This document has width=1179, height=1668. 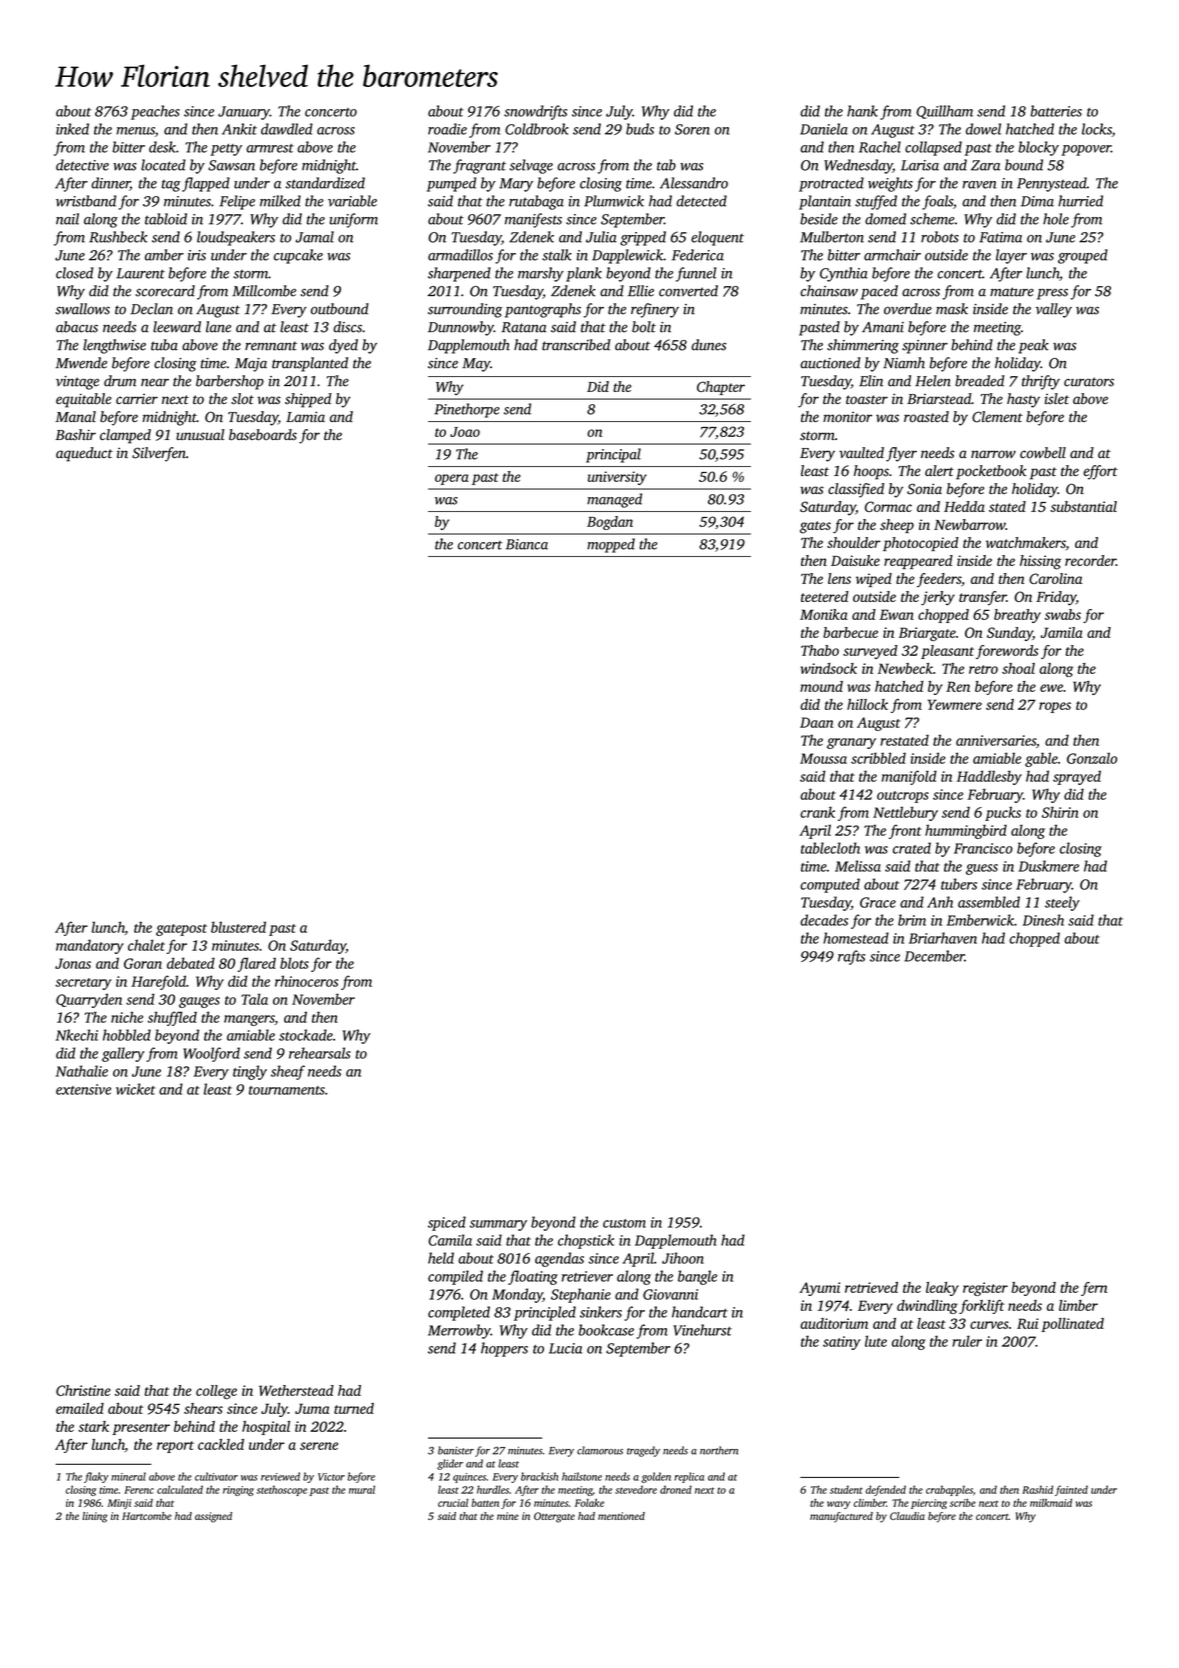 I want to click on batten, so click(x=485, y=1503).
